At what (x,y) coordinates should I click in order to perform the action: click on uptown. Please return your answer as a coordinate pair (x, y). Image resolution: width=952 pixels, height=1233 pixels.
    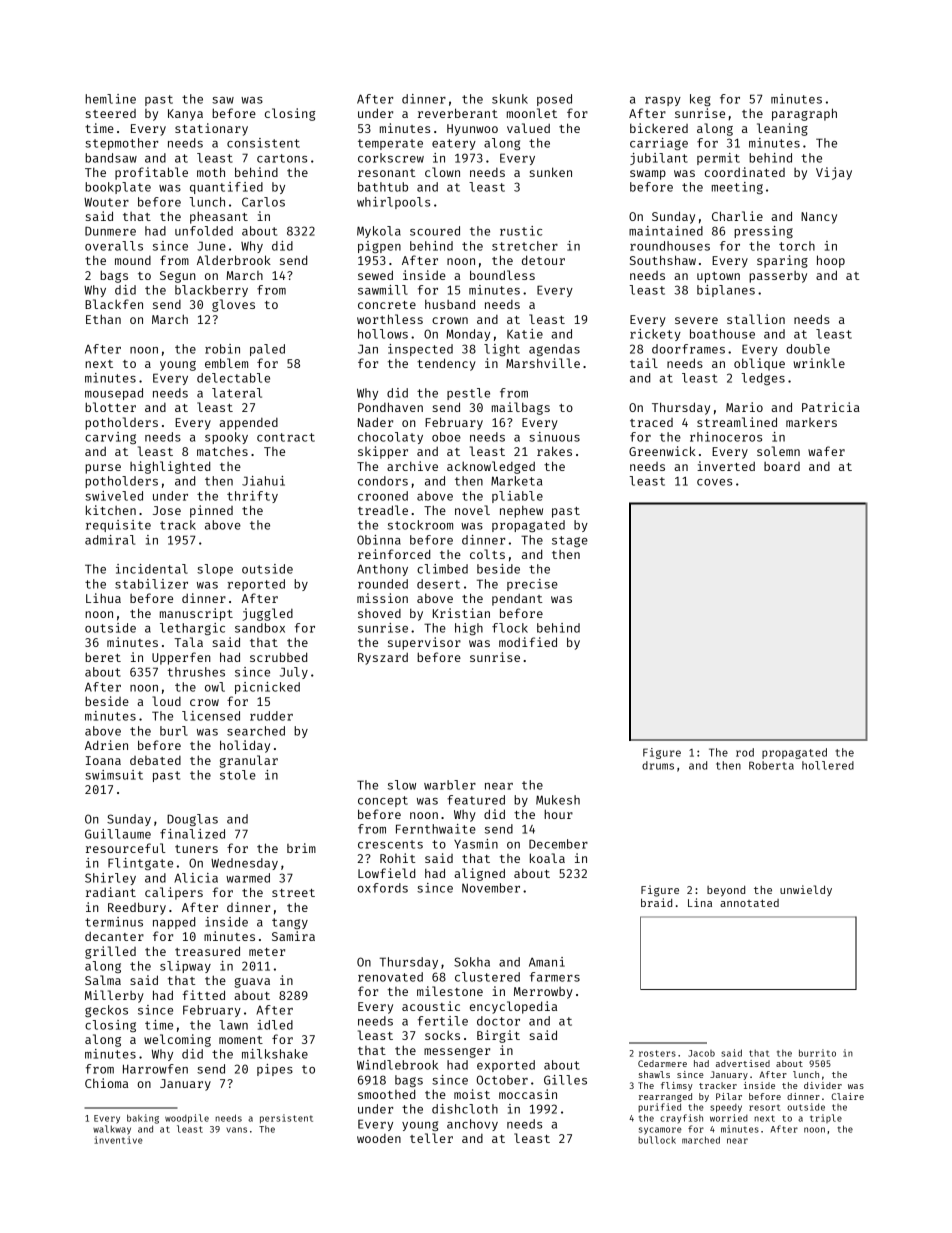
    Looking at the image, I should click on (718, 277).
